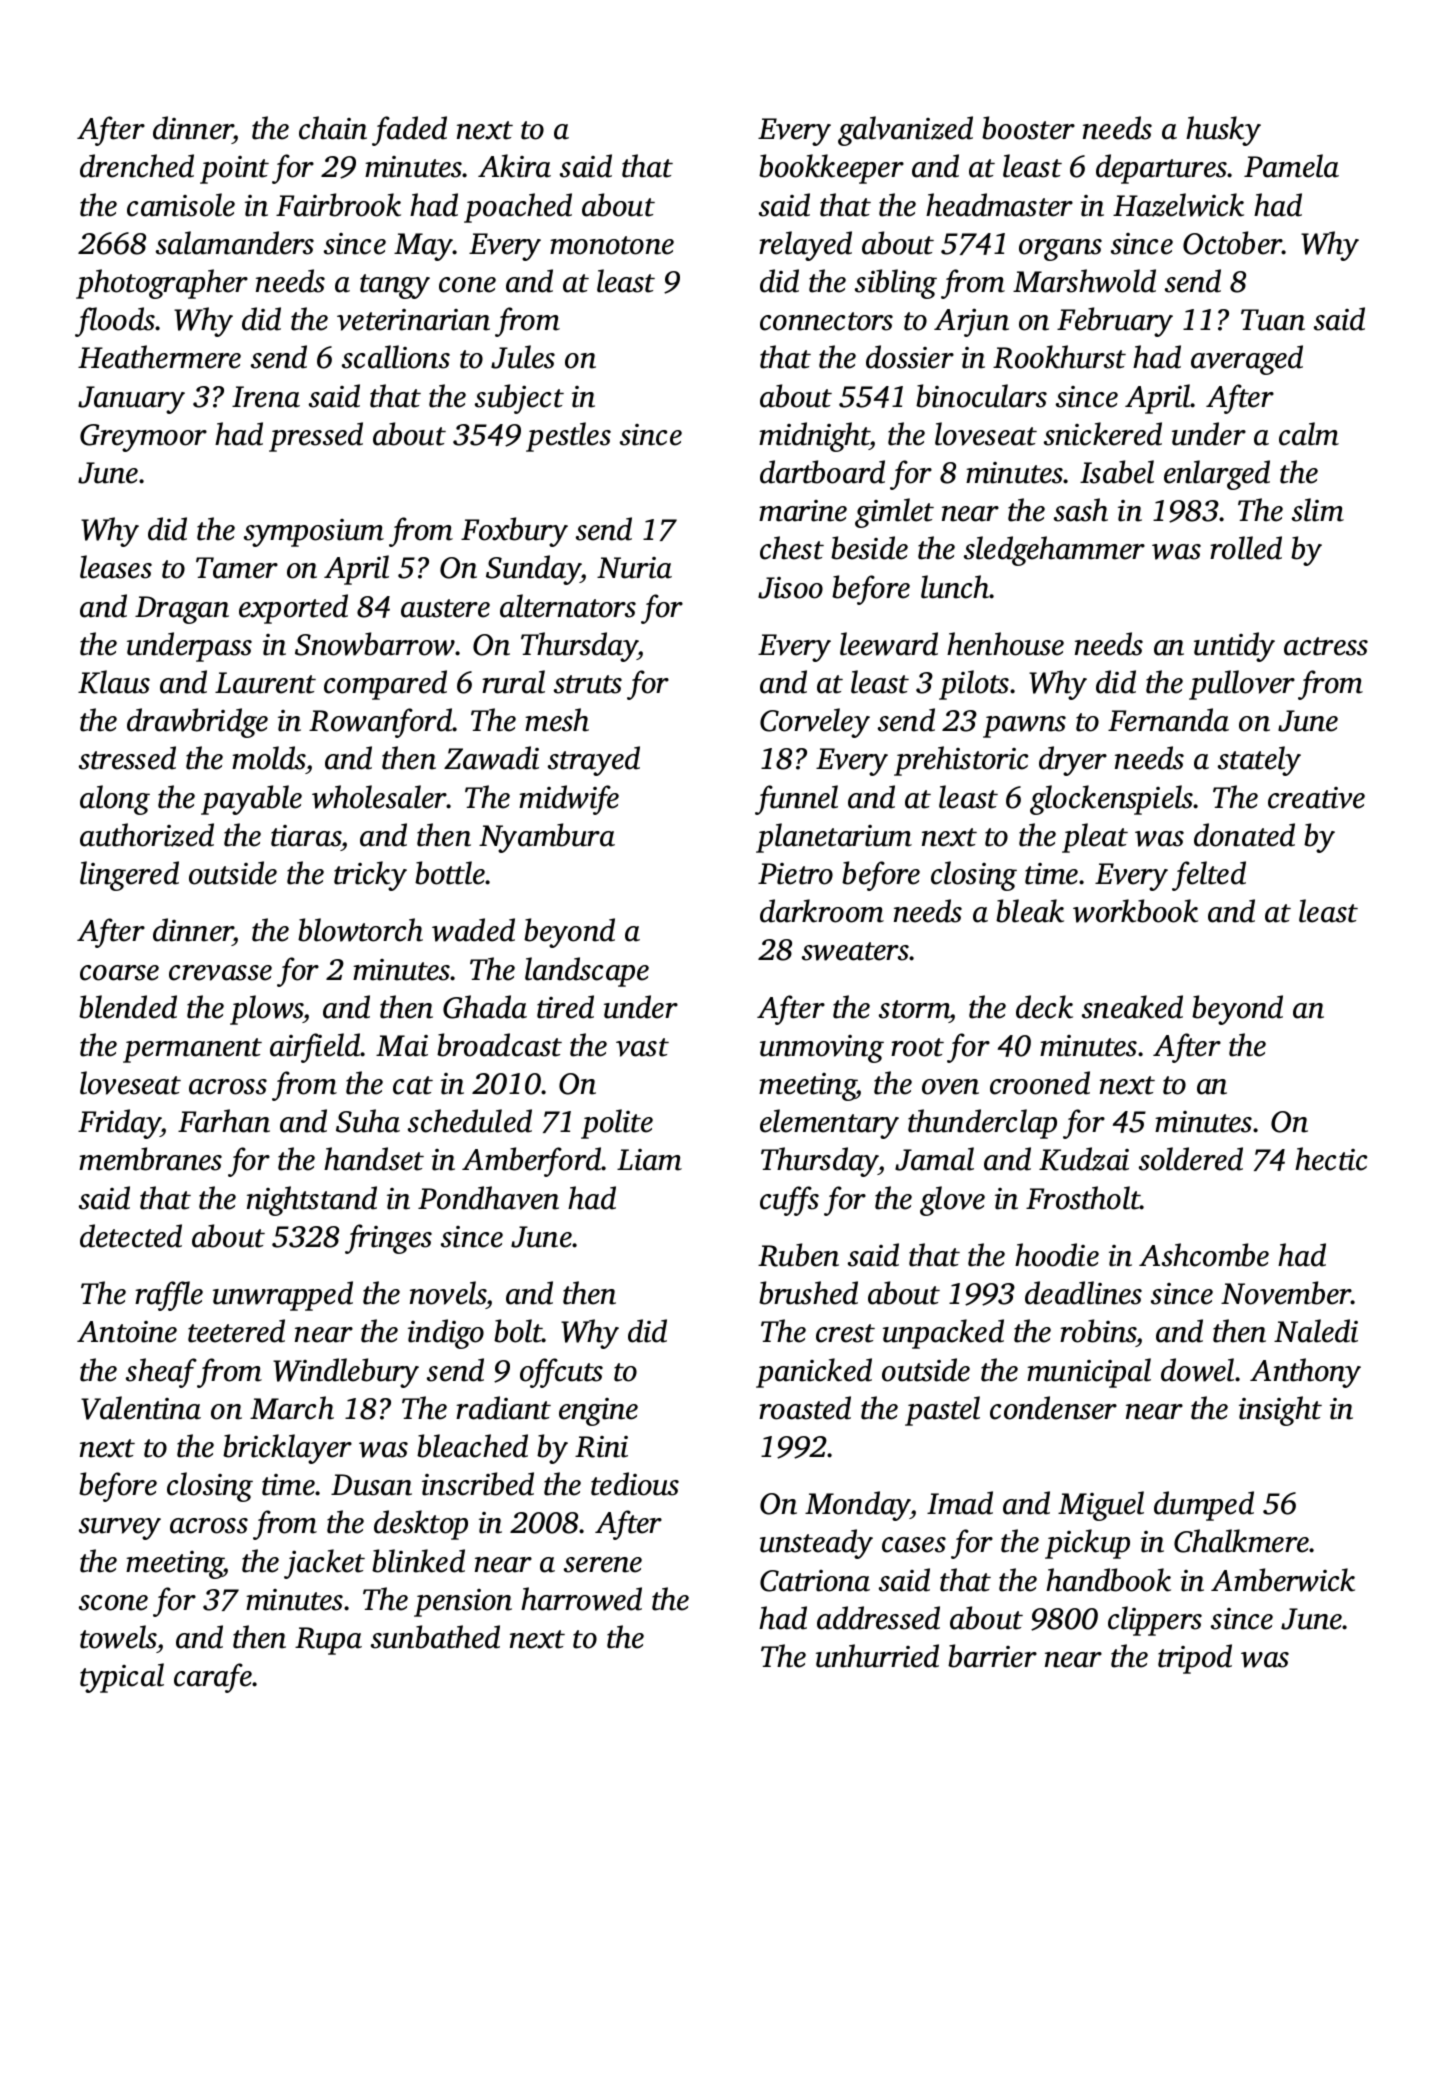  I want to click on Pamela, so click(1291, 166).
